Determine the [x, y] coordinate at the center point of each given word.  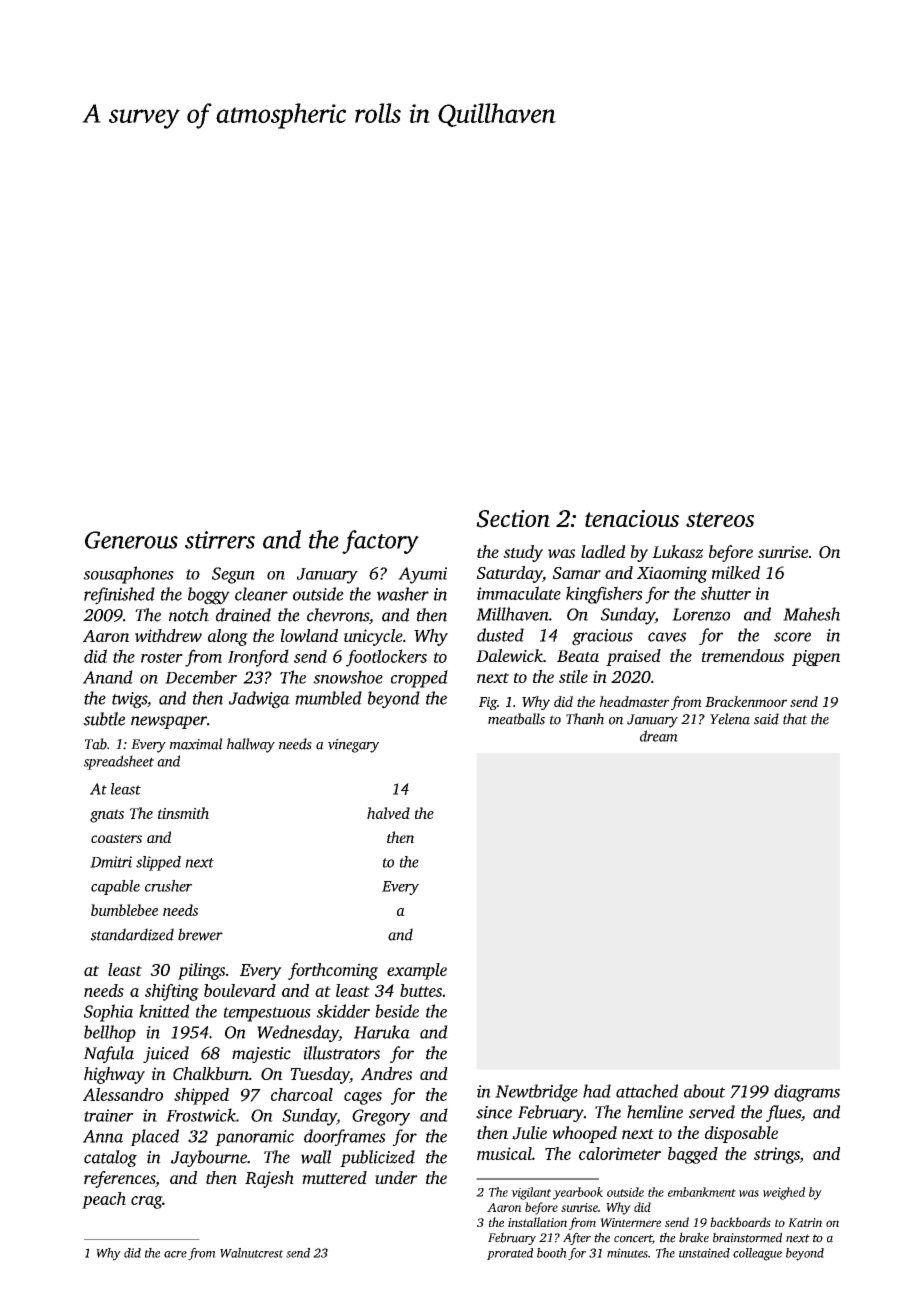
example [417, 971]
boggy [209, 596]
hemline [655, 1112]
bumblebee [124, 910]
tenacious [632, 518]
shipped [201, 1096]
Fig [488, 703]
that [795, 719]
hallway [251, 745]
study [523, 553]
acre [175, 1254]
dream [659, 736]
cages [363, 1098]
